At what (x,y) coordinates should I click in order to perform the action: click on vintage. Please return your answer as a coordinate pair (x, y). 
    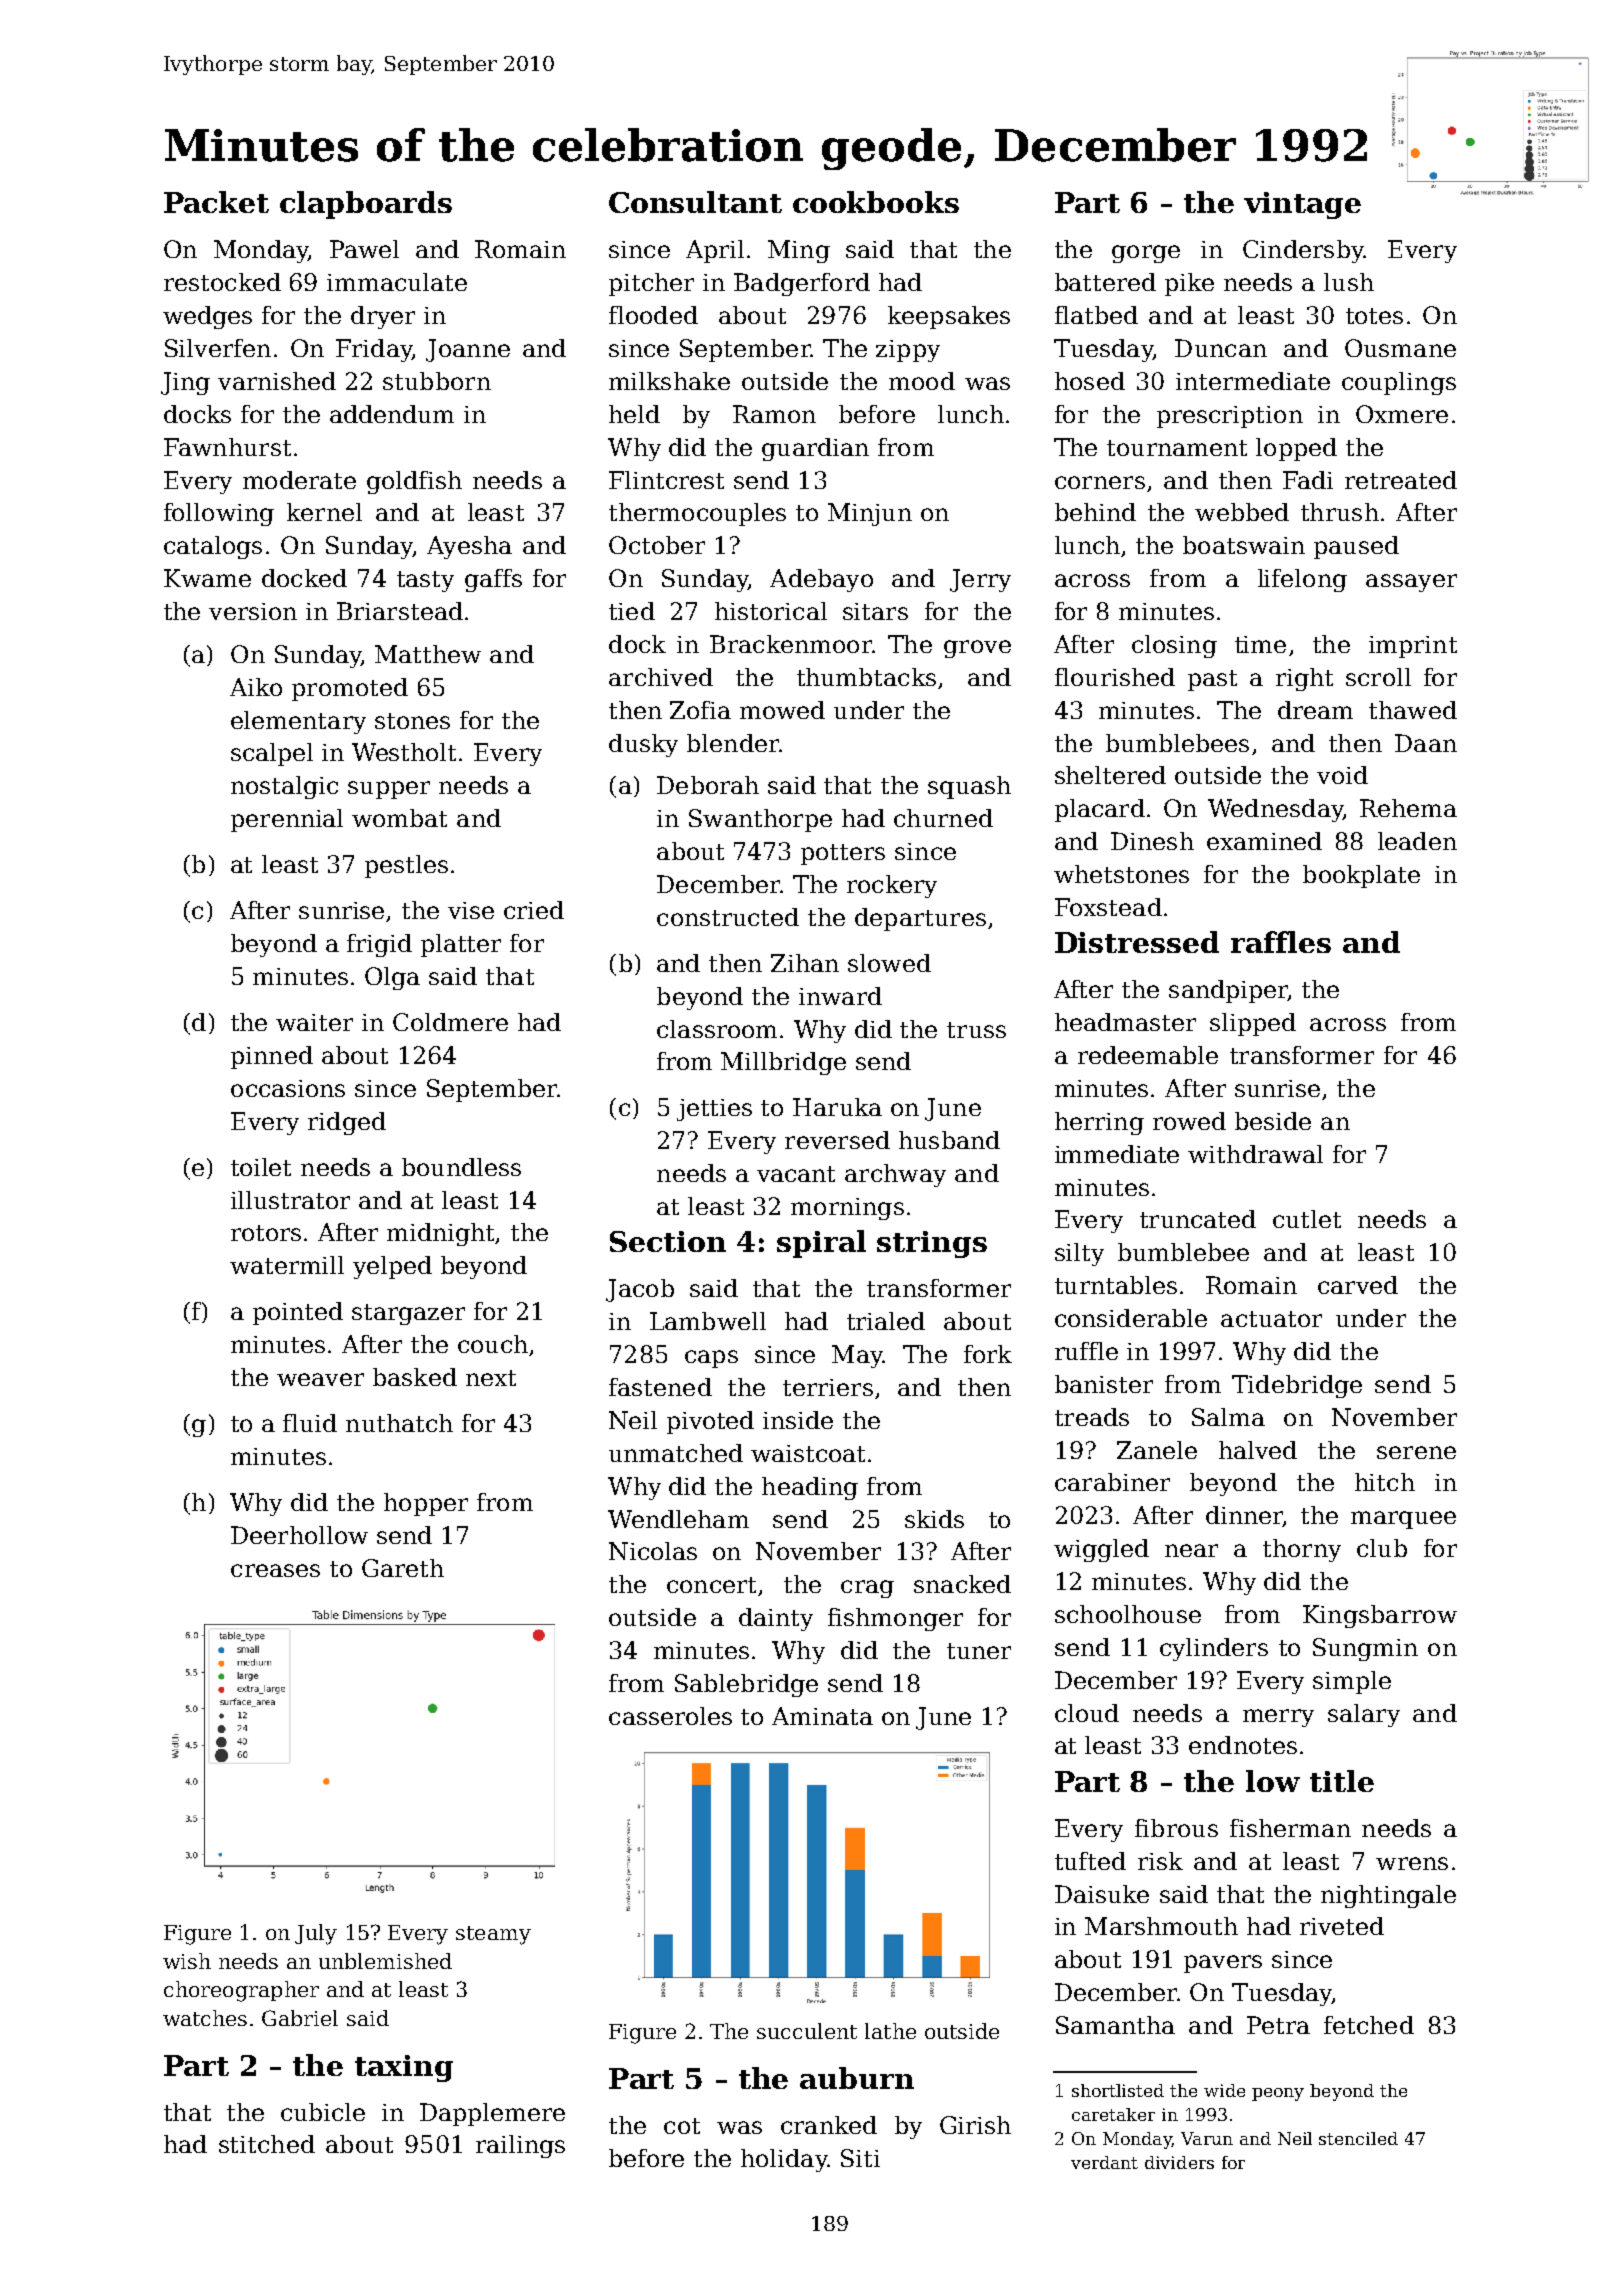
    Looking at the image, I should click on (1302, 205).
